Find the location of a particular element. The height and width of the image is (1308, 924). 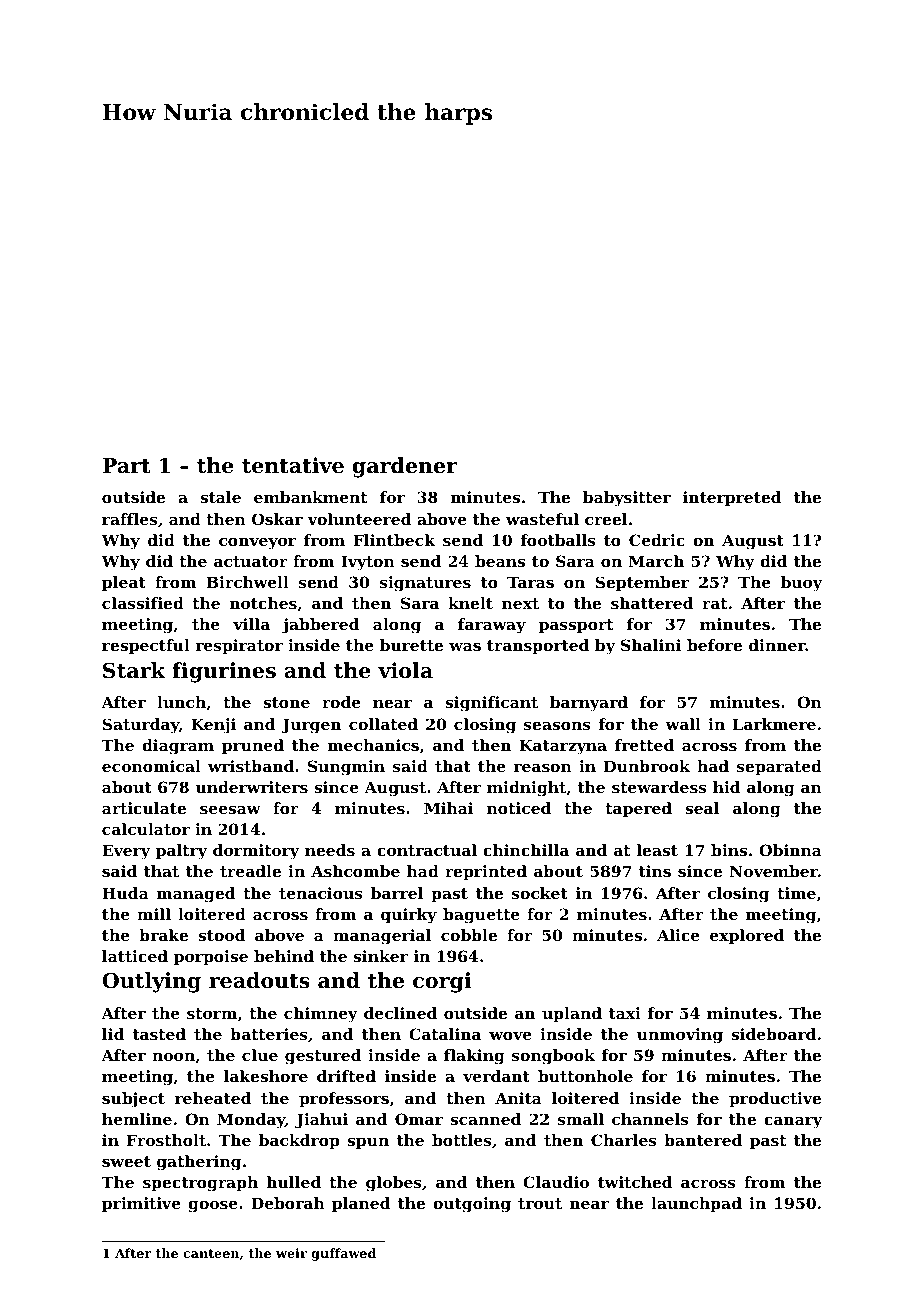

gardener is located at coordinates (405, 467).
